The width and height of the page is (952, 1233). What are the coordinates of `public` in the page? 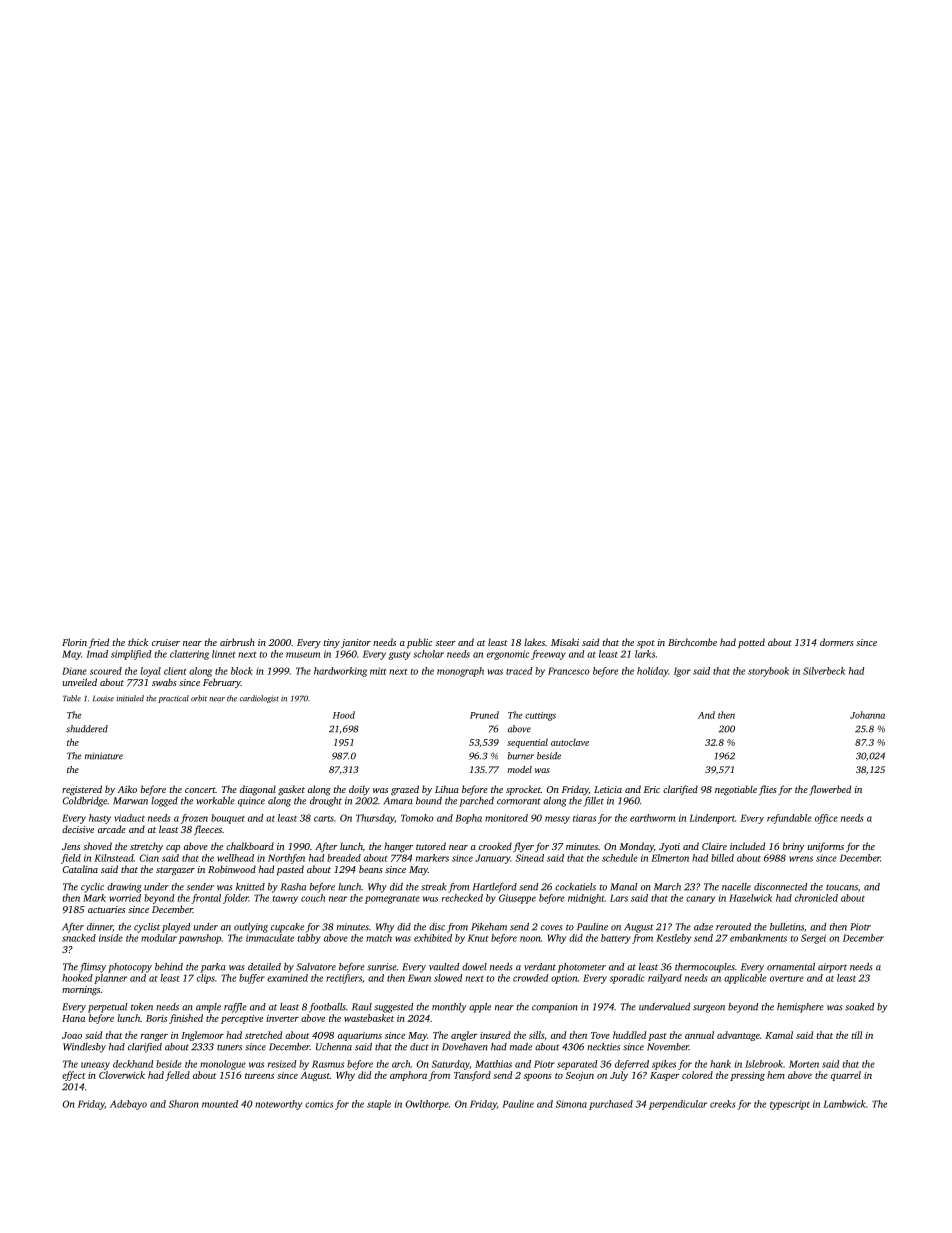 It's located at (419, 643).
